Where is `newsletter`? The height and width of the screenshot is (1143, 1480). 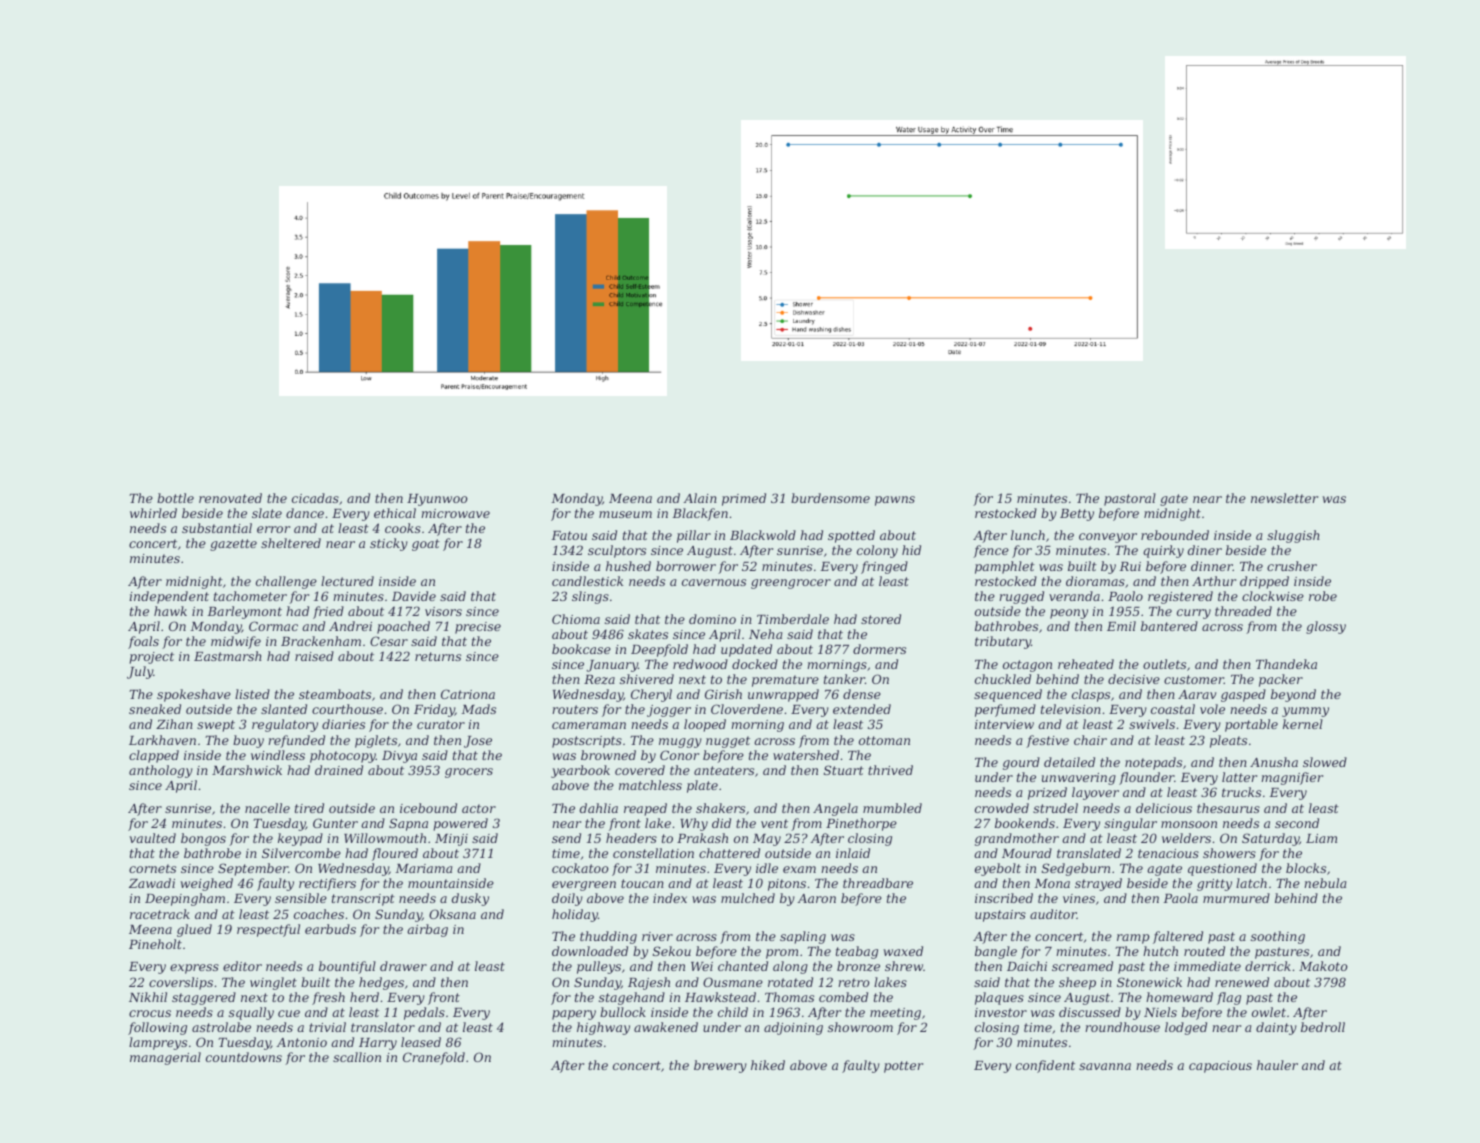
newsletter is located at coordinates (1284, 498).
